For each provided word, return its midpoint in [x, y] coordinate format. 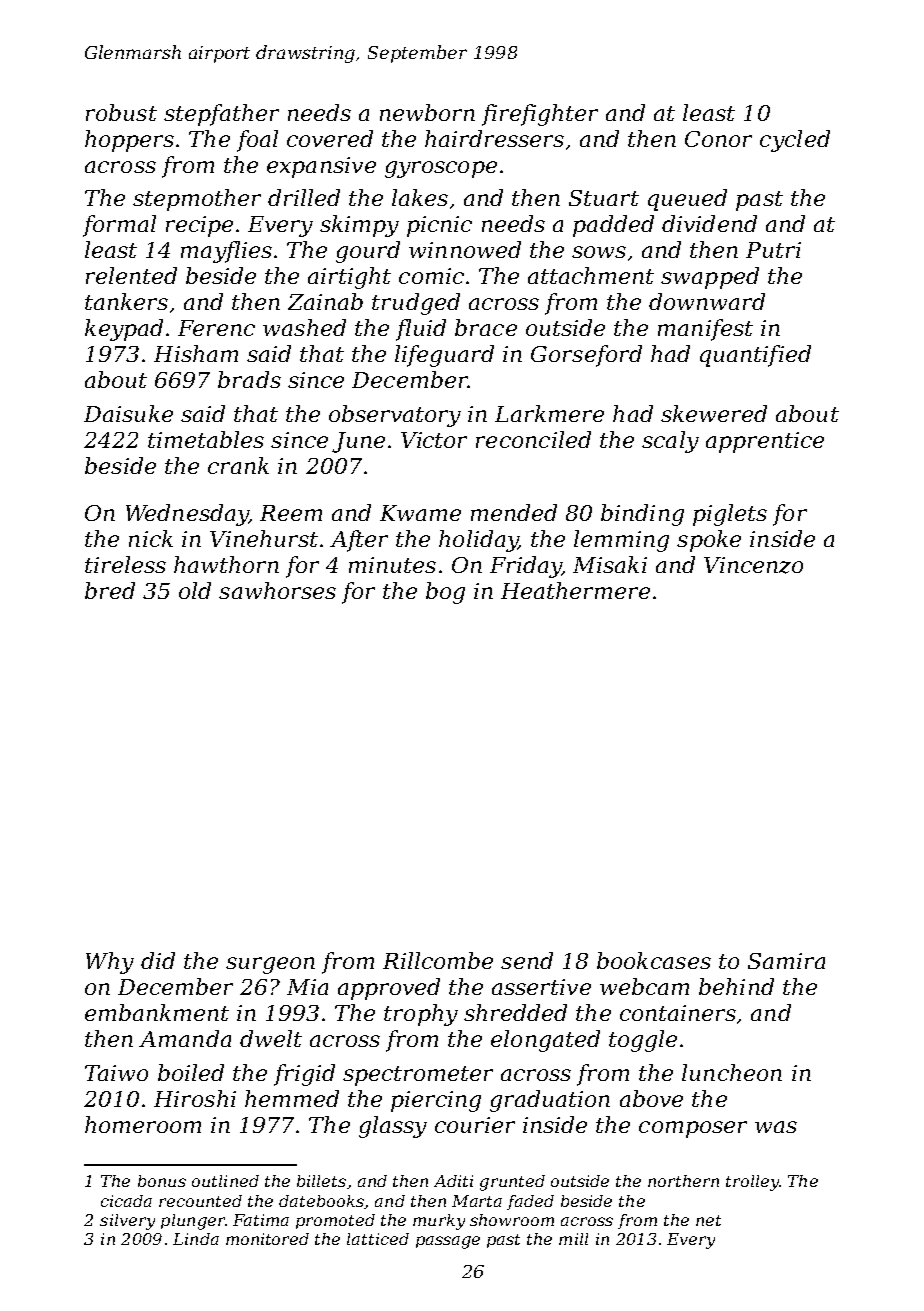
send [527, 960]
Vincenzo [753, 565]
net [708, 1220]
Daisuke [128, 413]
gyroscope [441, 169]
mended [514, 512]
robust [121, 112]
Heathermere [575, 590]
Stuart [604, 198]
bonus [162, 1181]
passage [448, 1242]
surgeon [270, 965]
